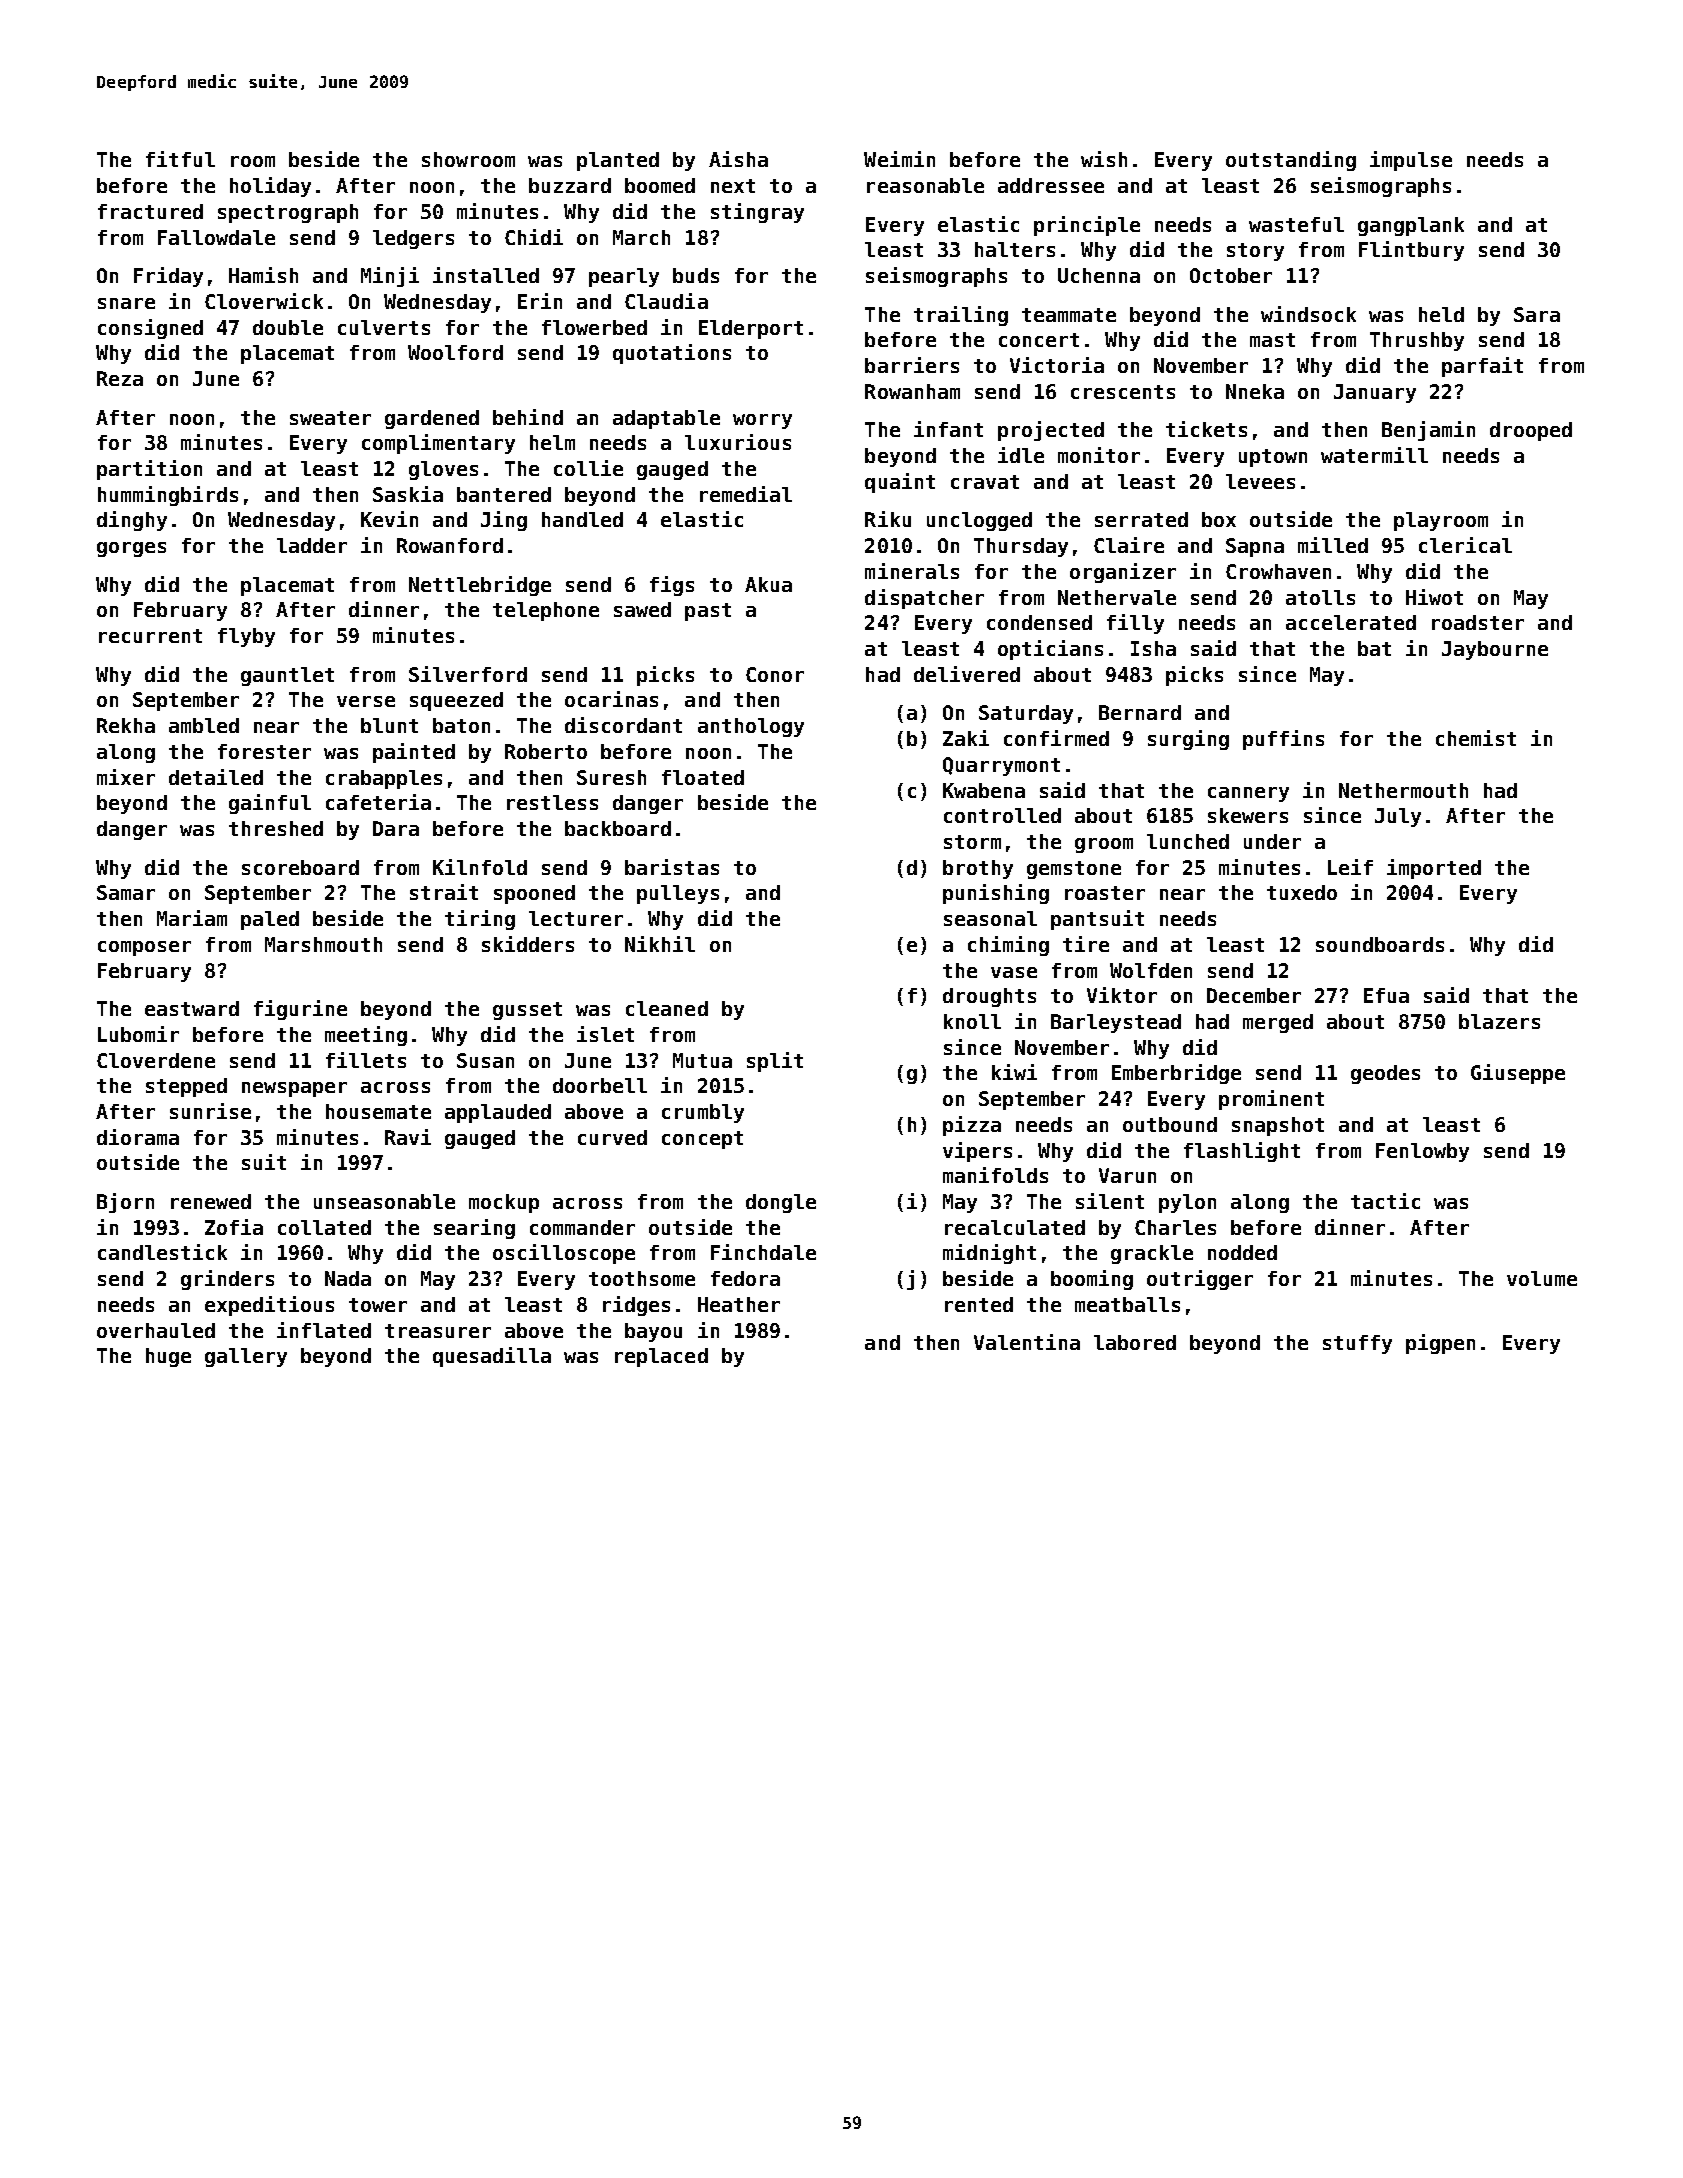  What do you see at coordinates (594, 327) in the page?
I see `flowerbed` at bounding box center [594, 327].
